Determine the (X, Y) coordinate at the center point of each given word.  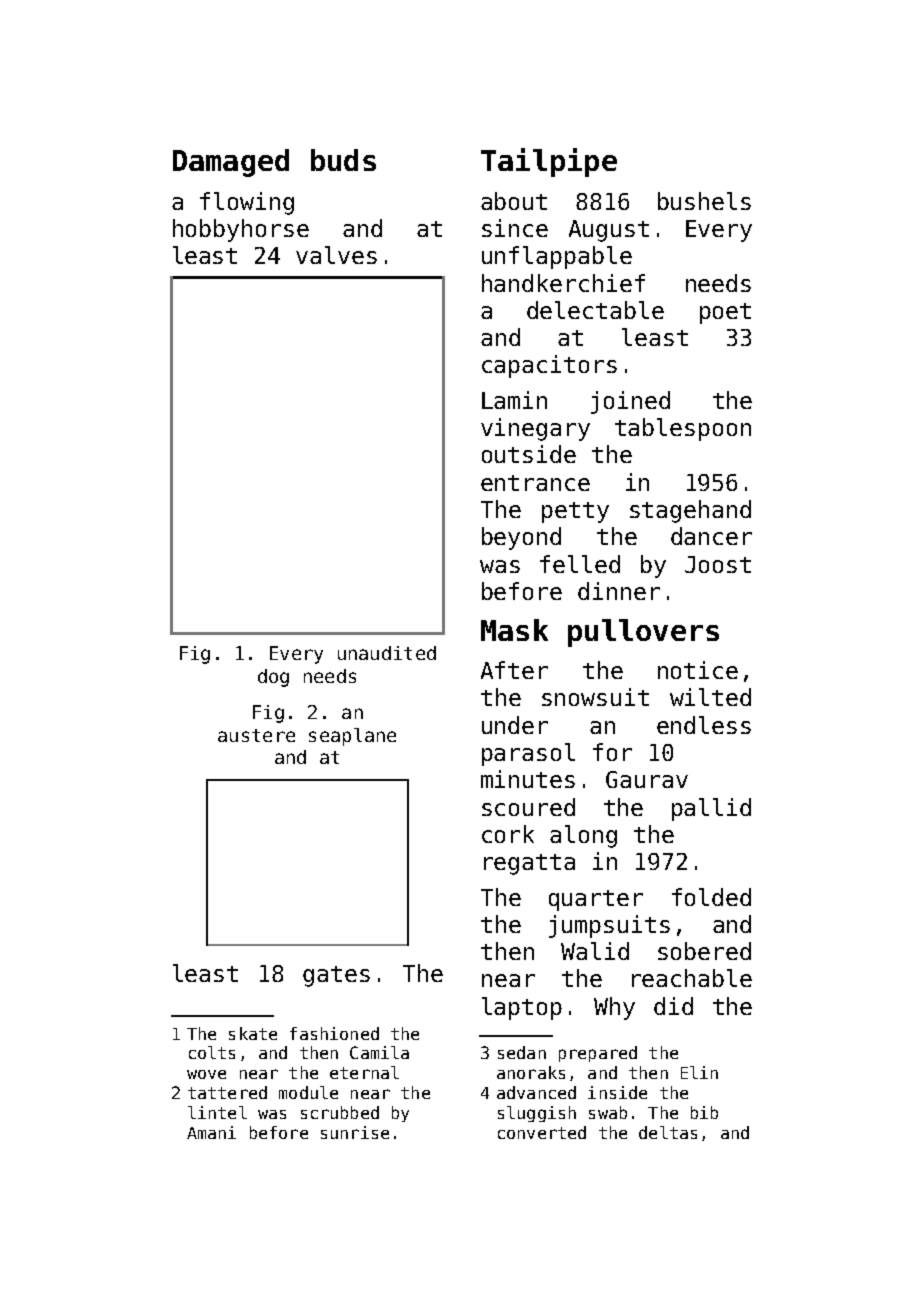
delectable (595, 310)
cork (508, 834)
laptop (522, 1008)
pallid (711, 809)
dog (273, 678)
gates (336, 976)
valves (336, 255)
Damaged (231, 163)
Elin (699, 1072)
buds (343, 160)
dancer (711, 536)
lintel (217, 1112)
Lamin (514, 400)
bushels (704, 201)
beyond (521, 538)
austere (256, 735)
